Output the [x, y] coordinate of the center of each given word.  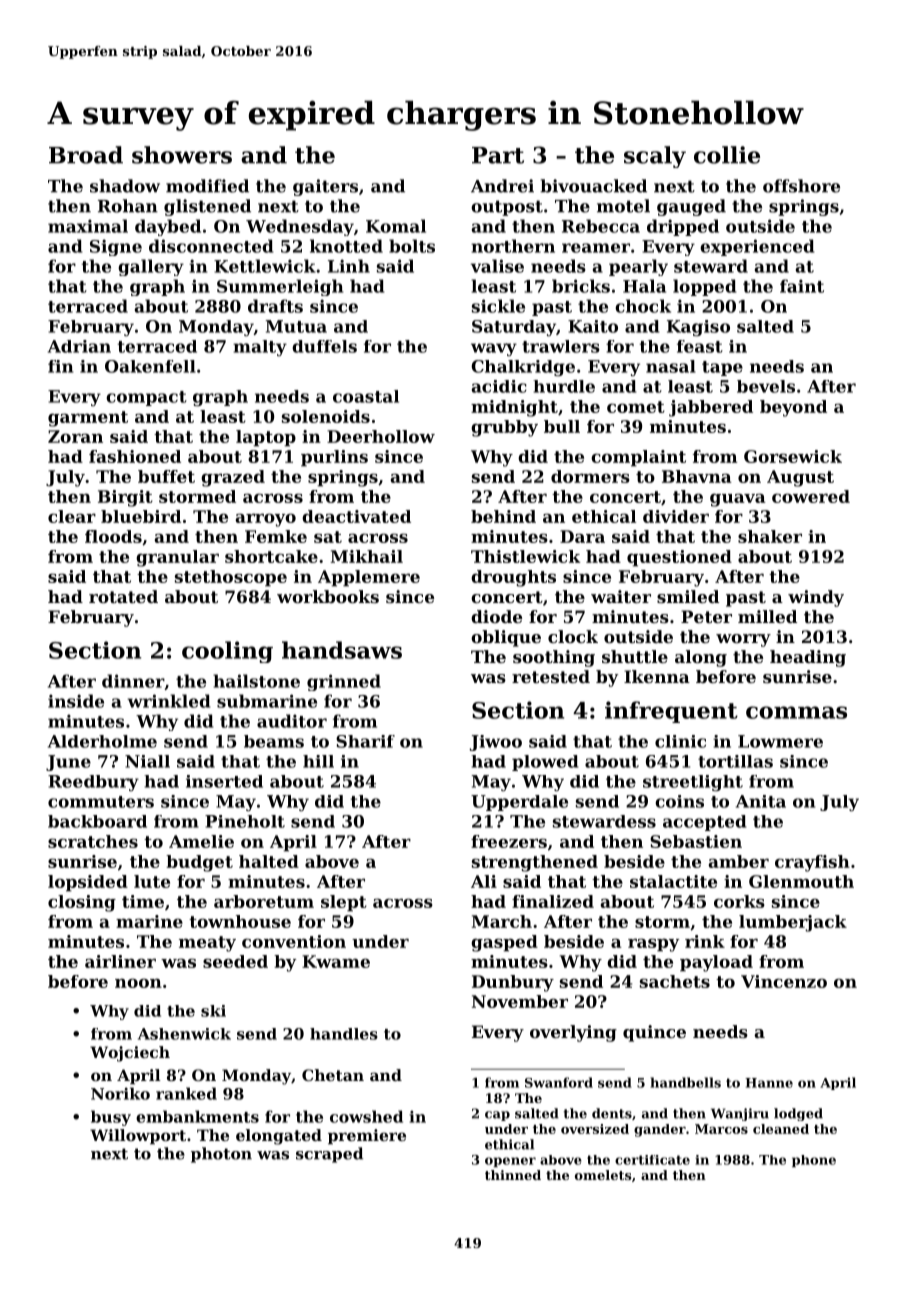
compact [146, 398]
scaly [655, 157]
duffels [324, 346]
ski [213, 1011]
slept [344, 903]
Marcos [721, 1129]
